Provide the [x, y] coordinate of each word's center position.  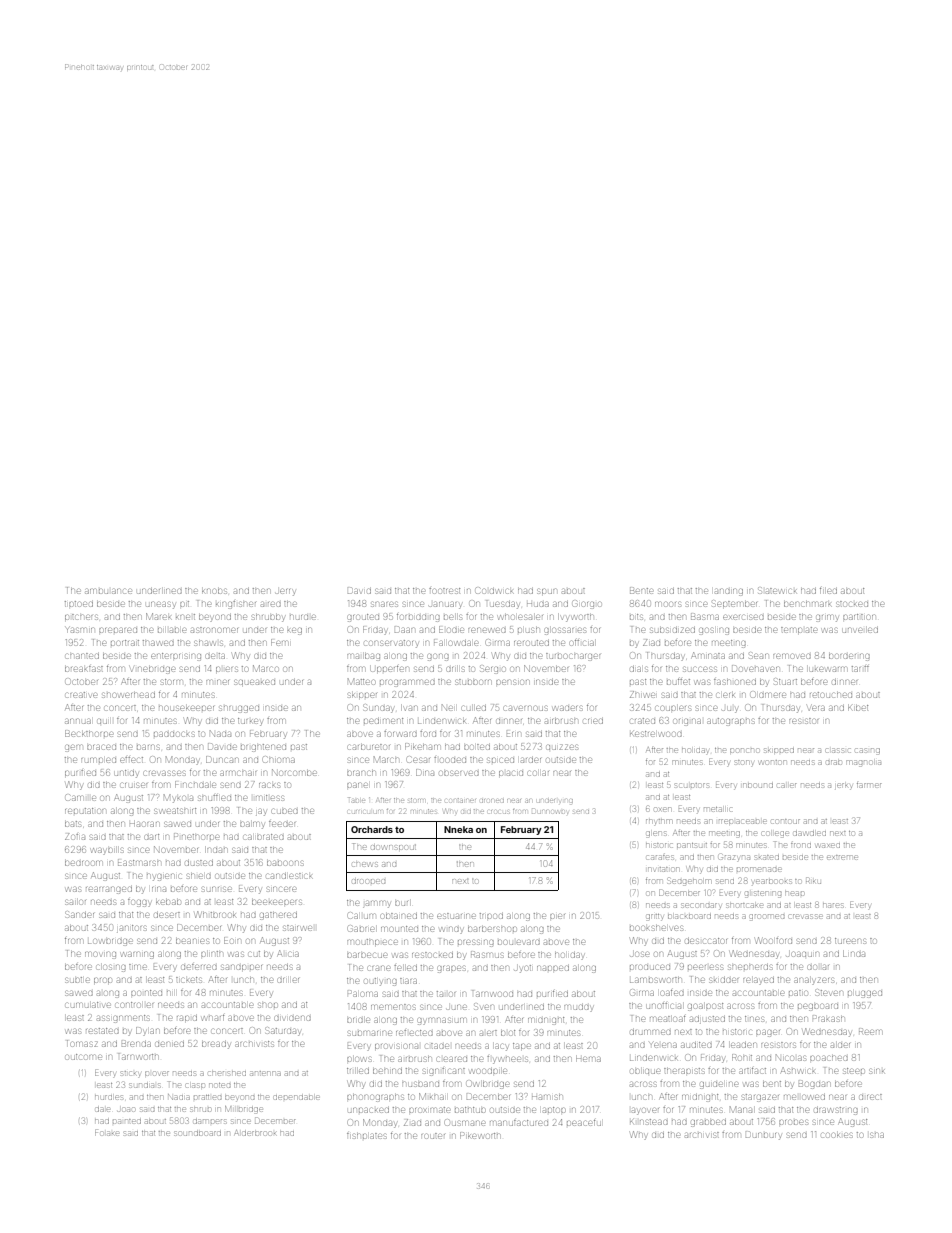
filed [828, 591]
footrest [444, 591]
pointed [146, 993]
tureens [850, 941]
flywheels [507, 1060]
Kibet [858, 708]
